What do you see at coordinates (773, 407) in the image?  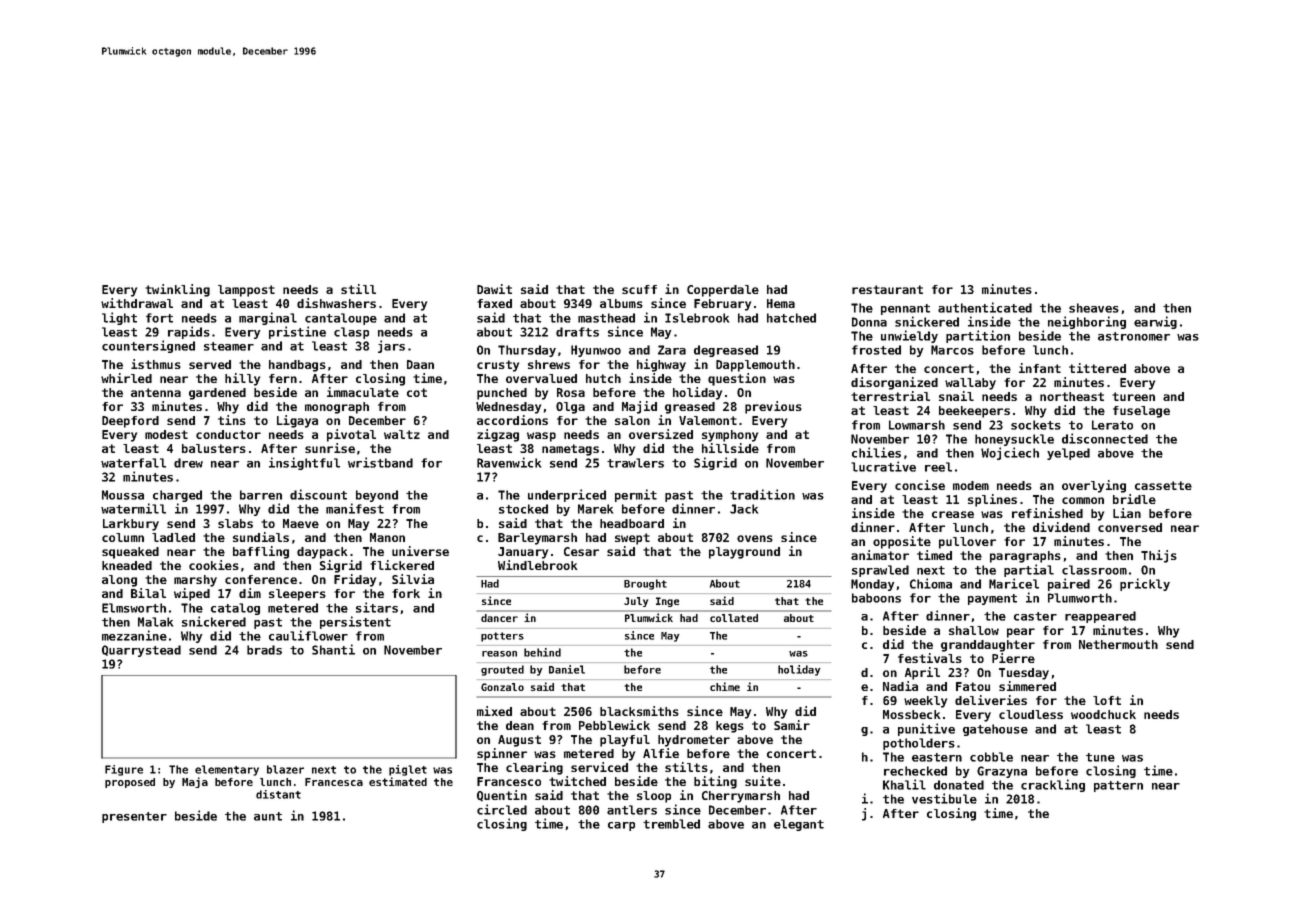 I see `previous` at bounding box center [773, 407].
